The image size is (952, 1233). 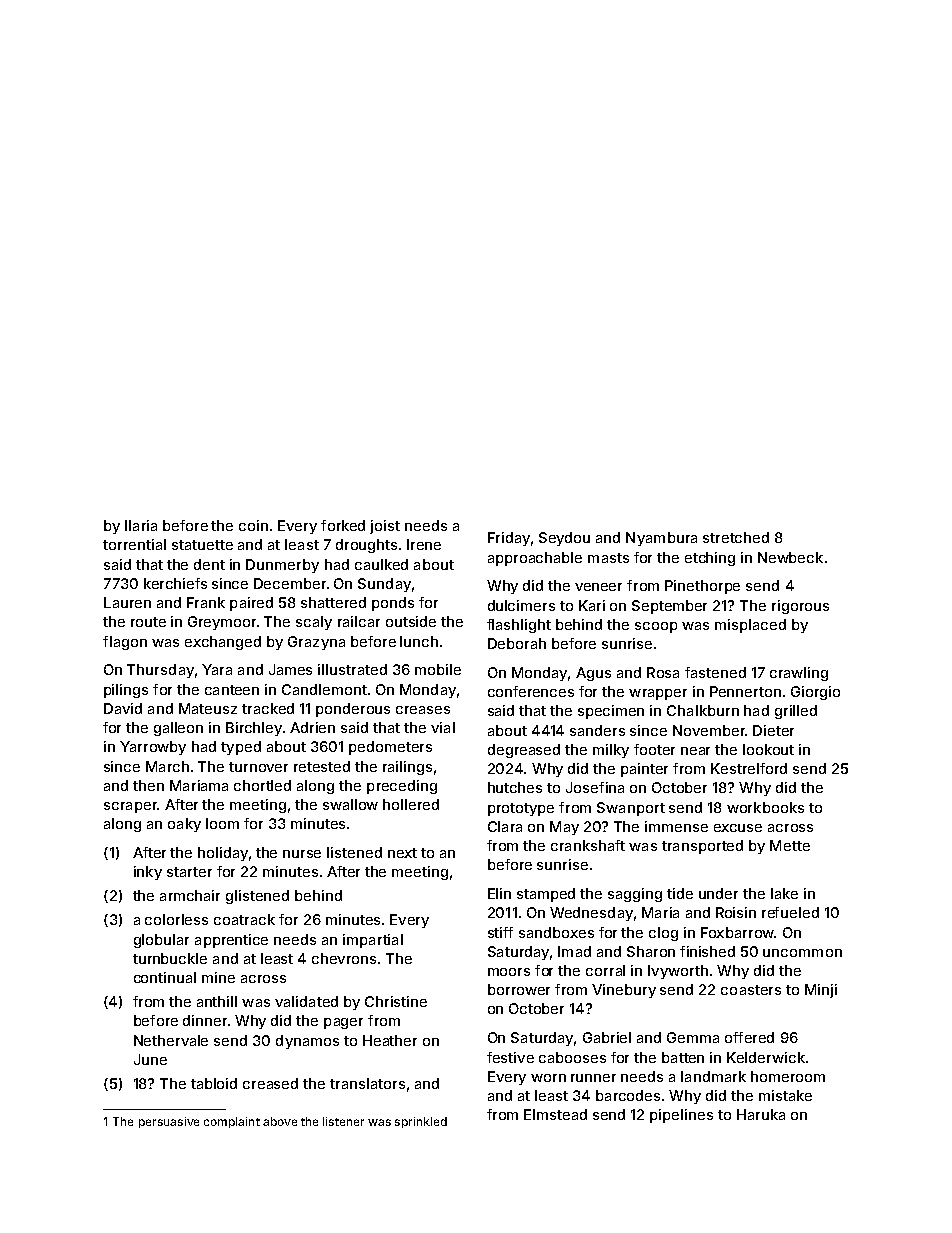 I want to click on vial, so click(x=443, y=727).
